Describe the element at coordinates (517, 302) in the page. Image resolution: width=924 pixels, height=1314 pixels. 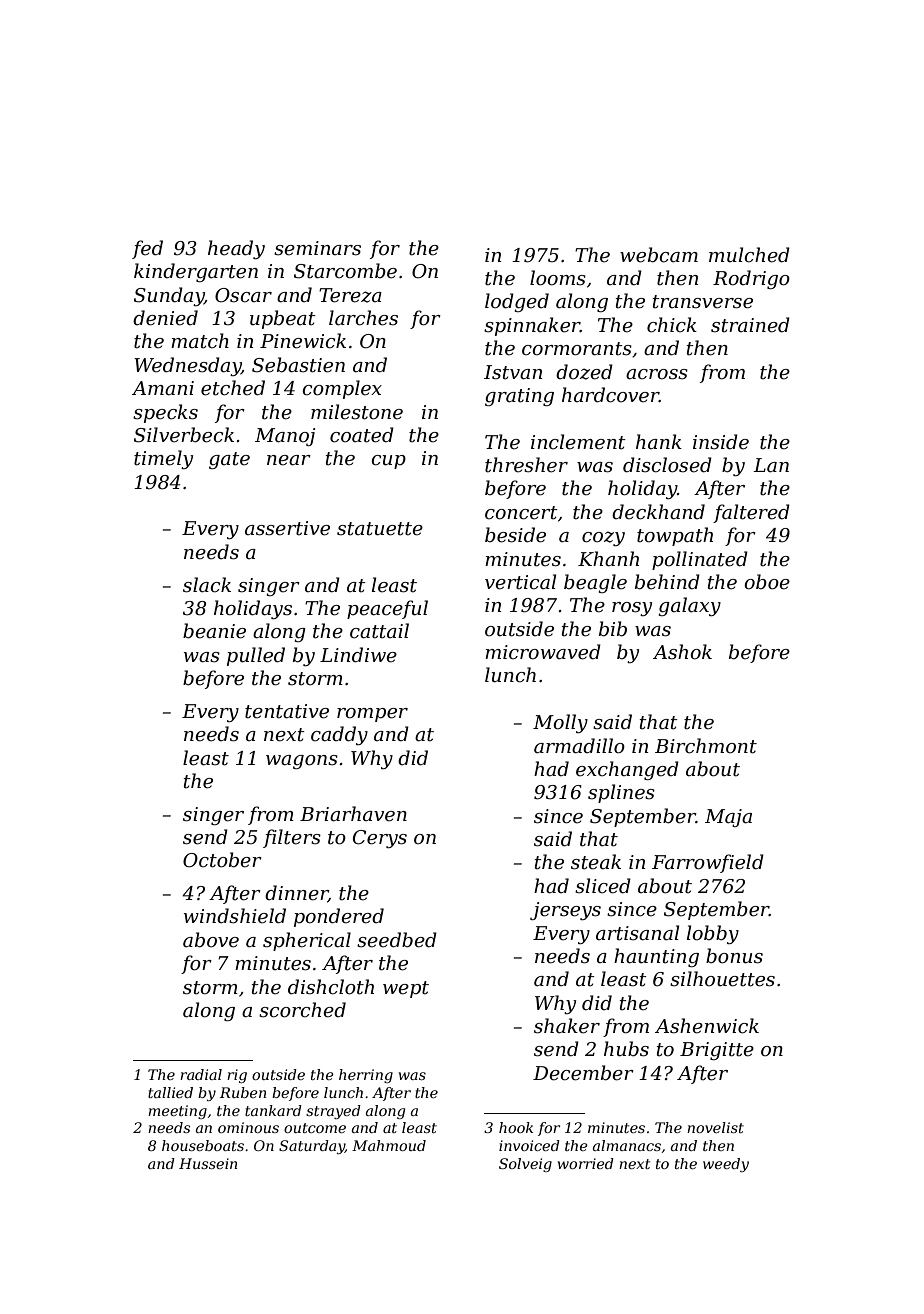
I see `lodged` at that location.
